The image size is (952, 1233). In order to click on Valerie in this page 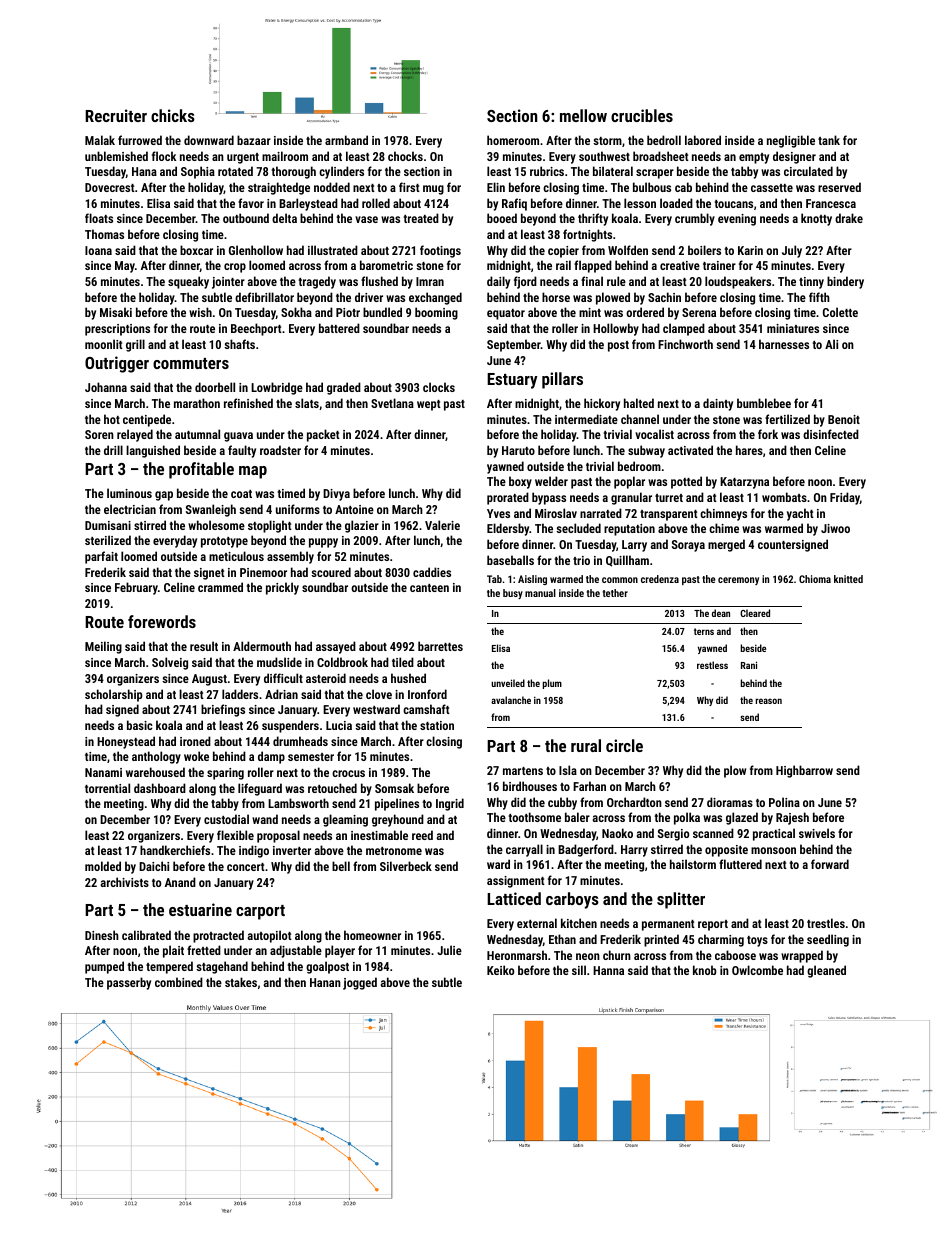, I will do `click(442, 525)`.
